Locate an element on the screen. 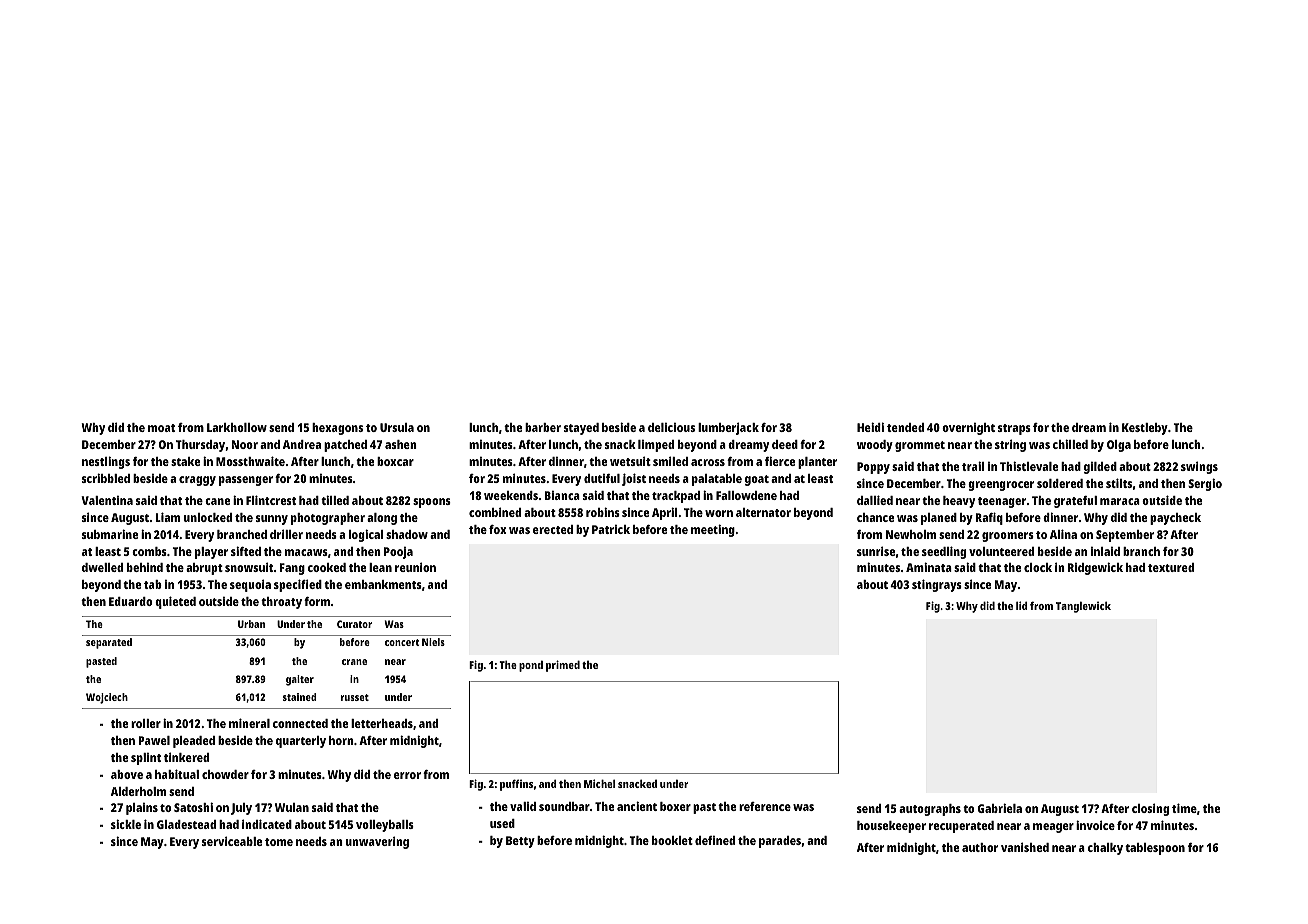 This screenshot has width=1308, height=924. delicious is located at coordinates (671, 427).
